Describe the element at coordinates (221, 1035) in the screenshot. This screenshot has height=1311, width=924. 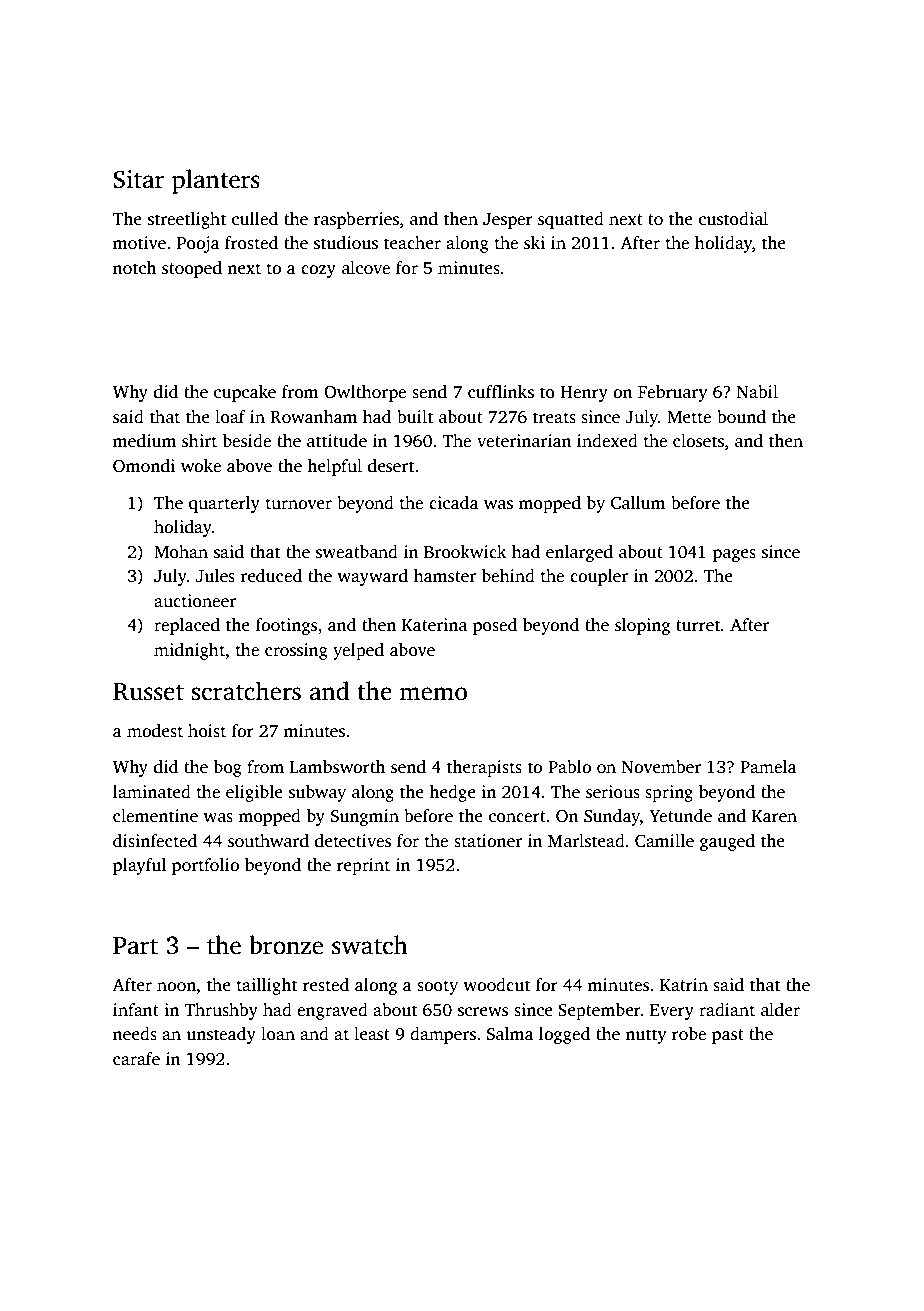
I see `unsteady` at that location.
